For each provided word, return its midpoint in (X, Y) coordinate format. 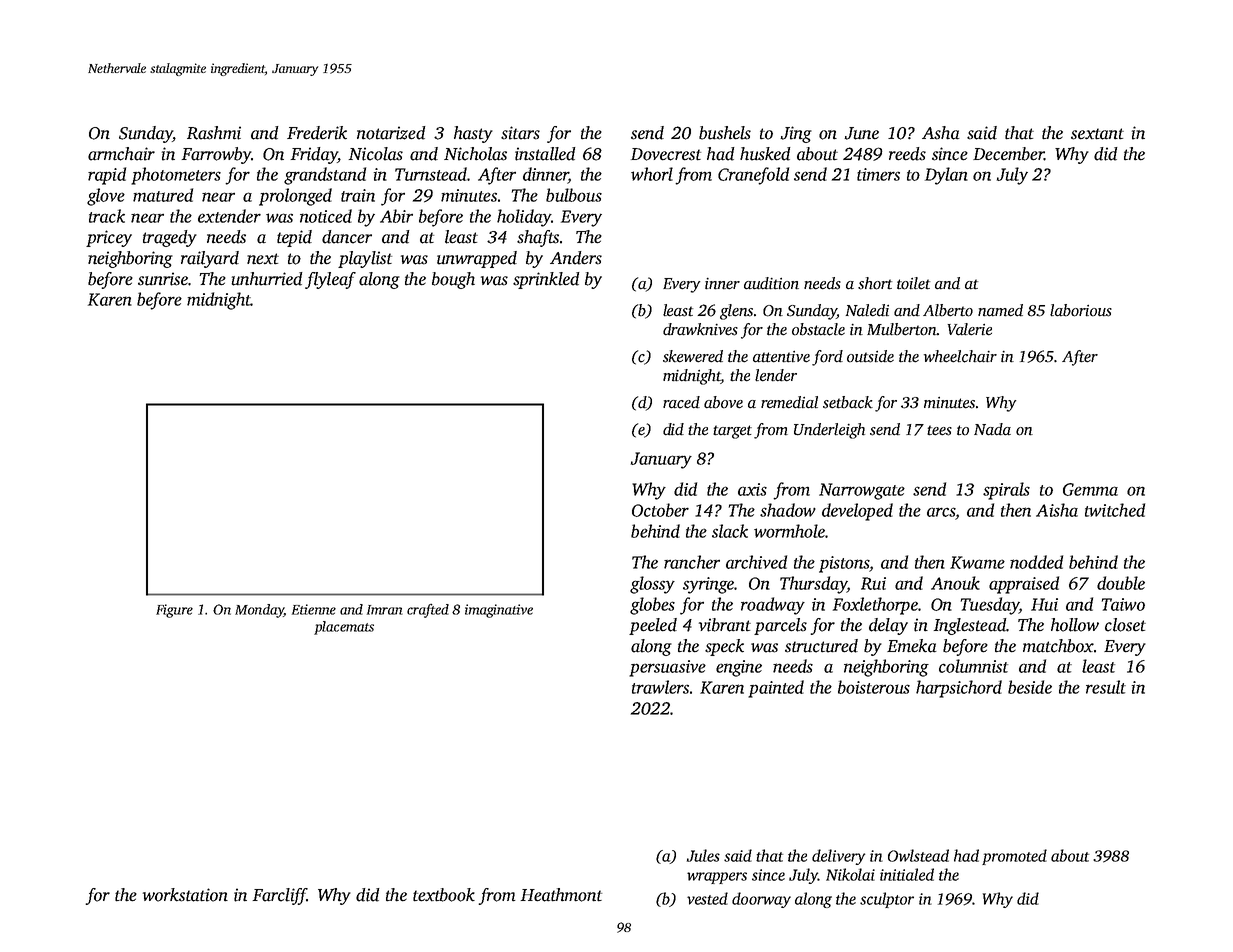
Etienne (314, 609)
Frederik (317, 133)
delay (888, 626)
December (1008, 154)
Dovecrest (666, 154)
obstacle (818, 329)
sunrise (163, 279)
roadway (773, 606)
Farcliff (280, 896)
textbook (444, 895)
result (1106, 687)
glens (736, 312)
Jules (703, 855)
